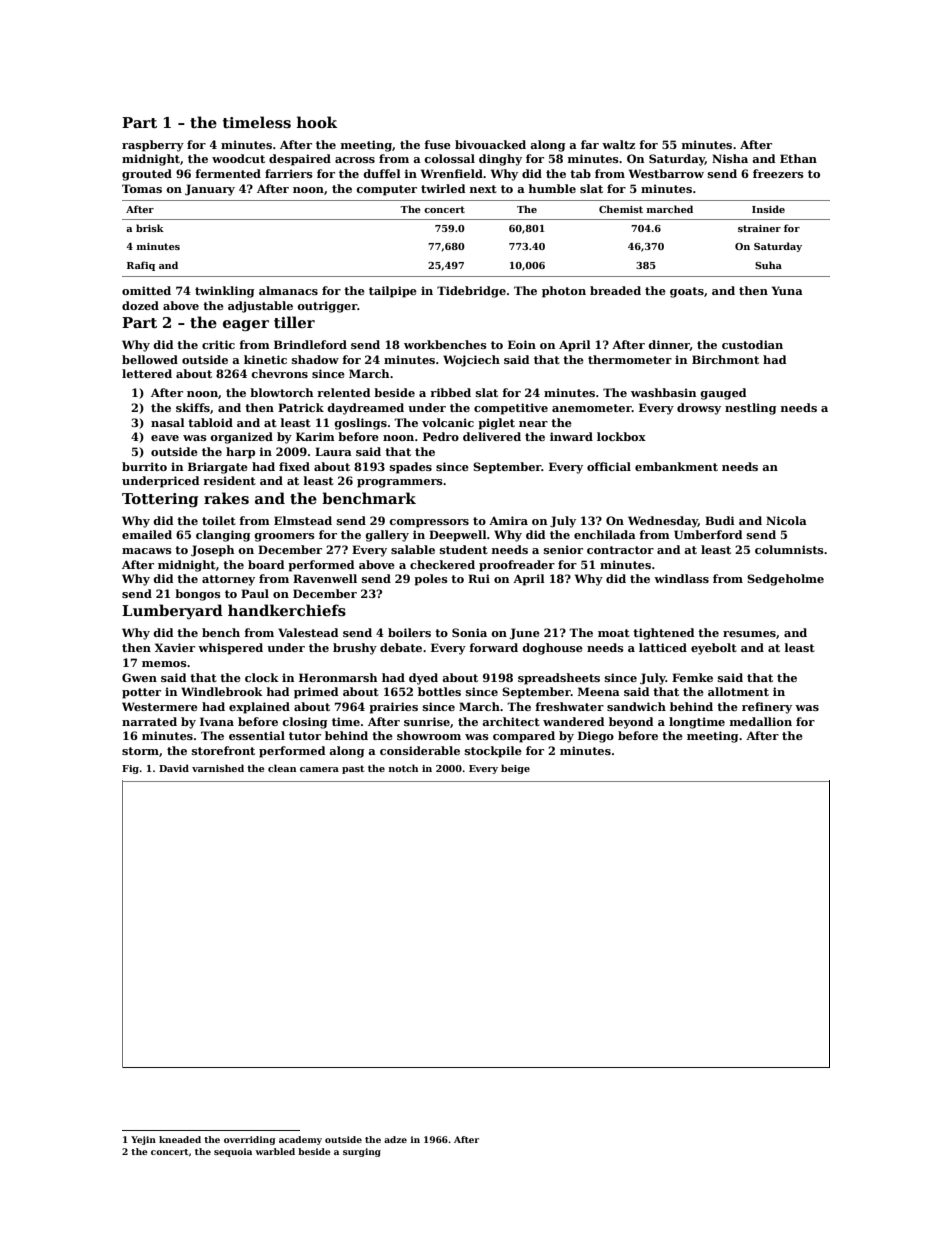 The width and height of the screenshot is (952, 1233). What do you see at coordinates (317, 122) in the screenshot?
I see `hook` at bounding box center [317, 122].
